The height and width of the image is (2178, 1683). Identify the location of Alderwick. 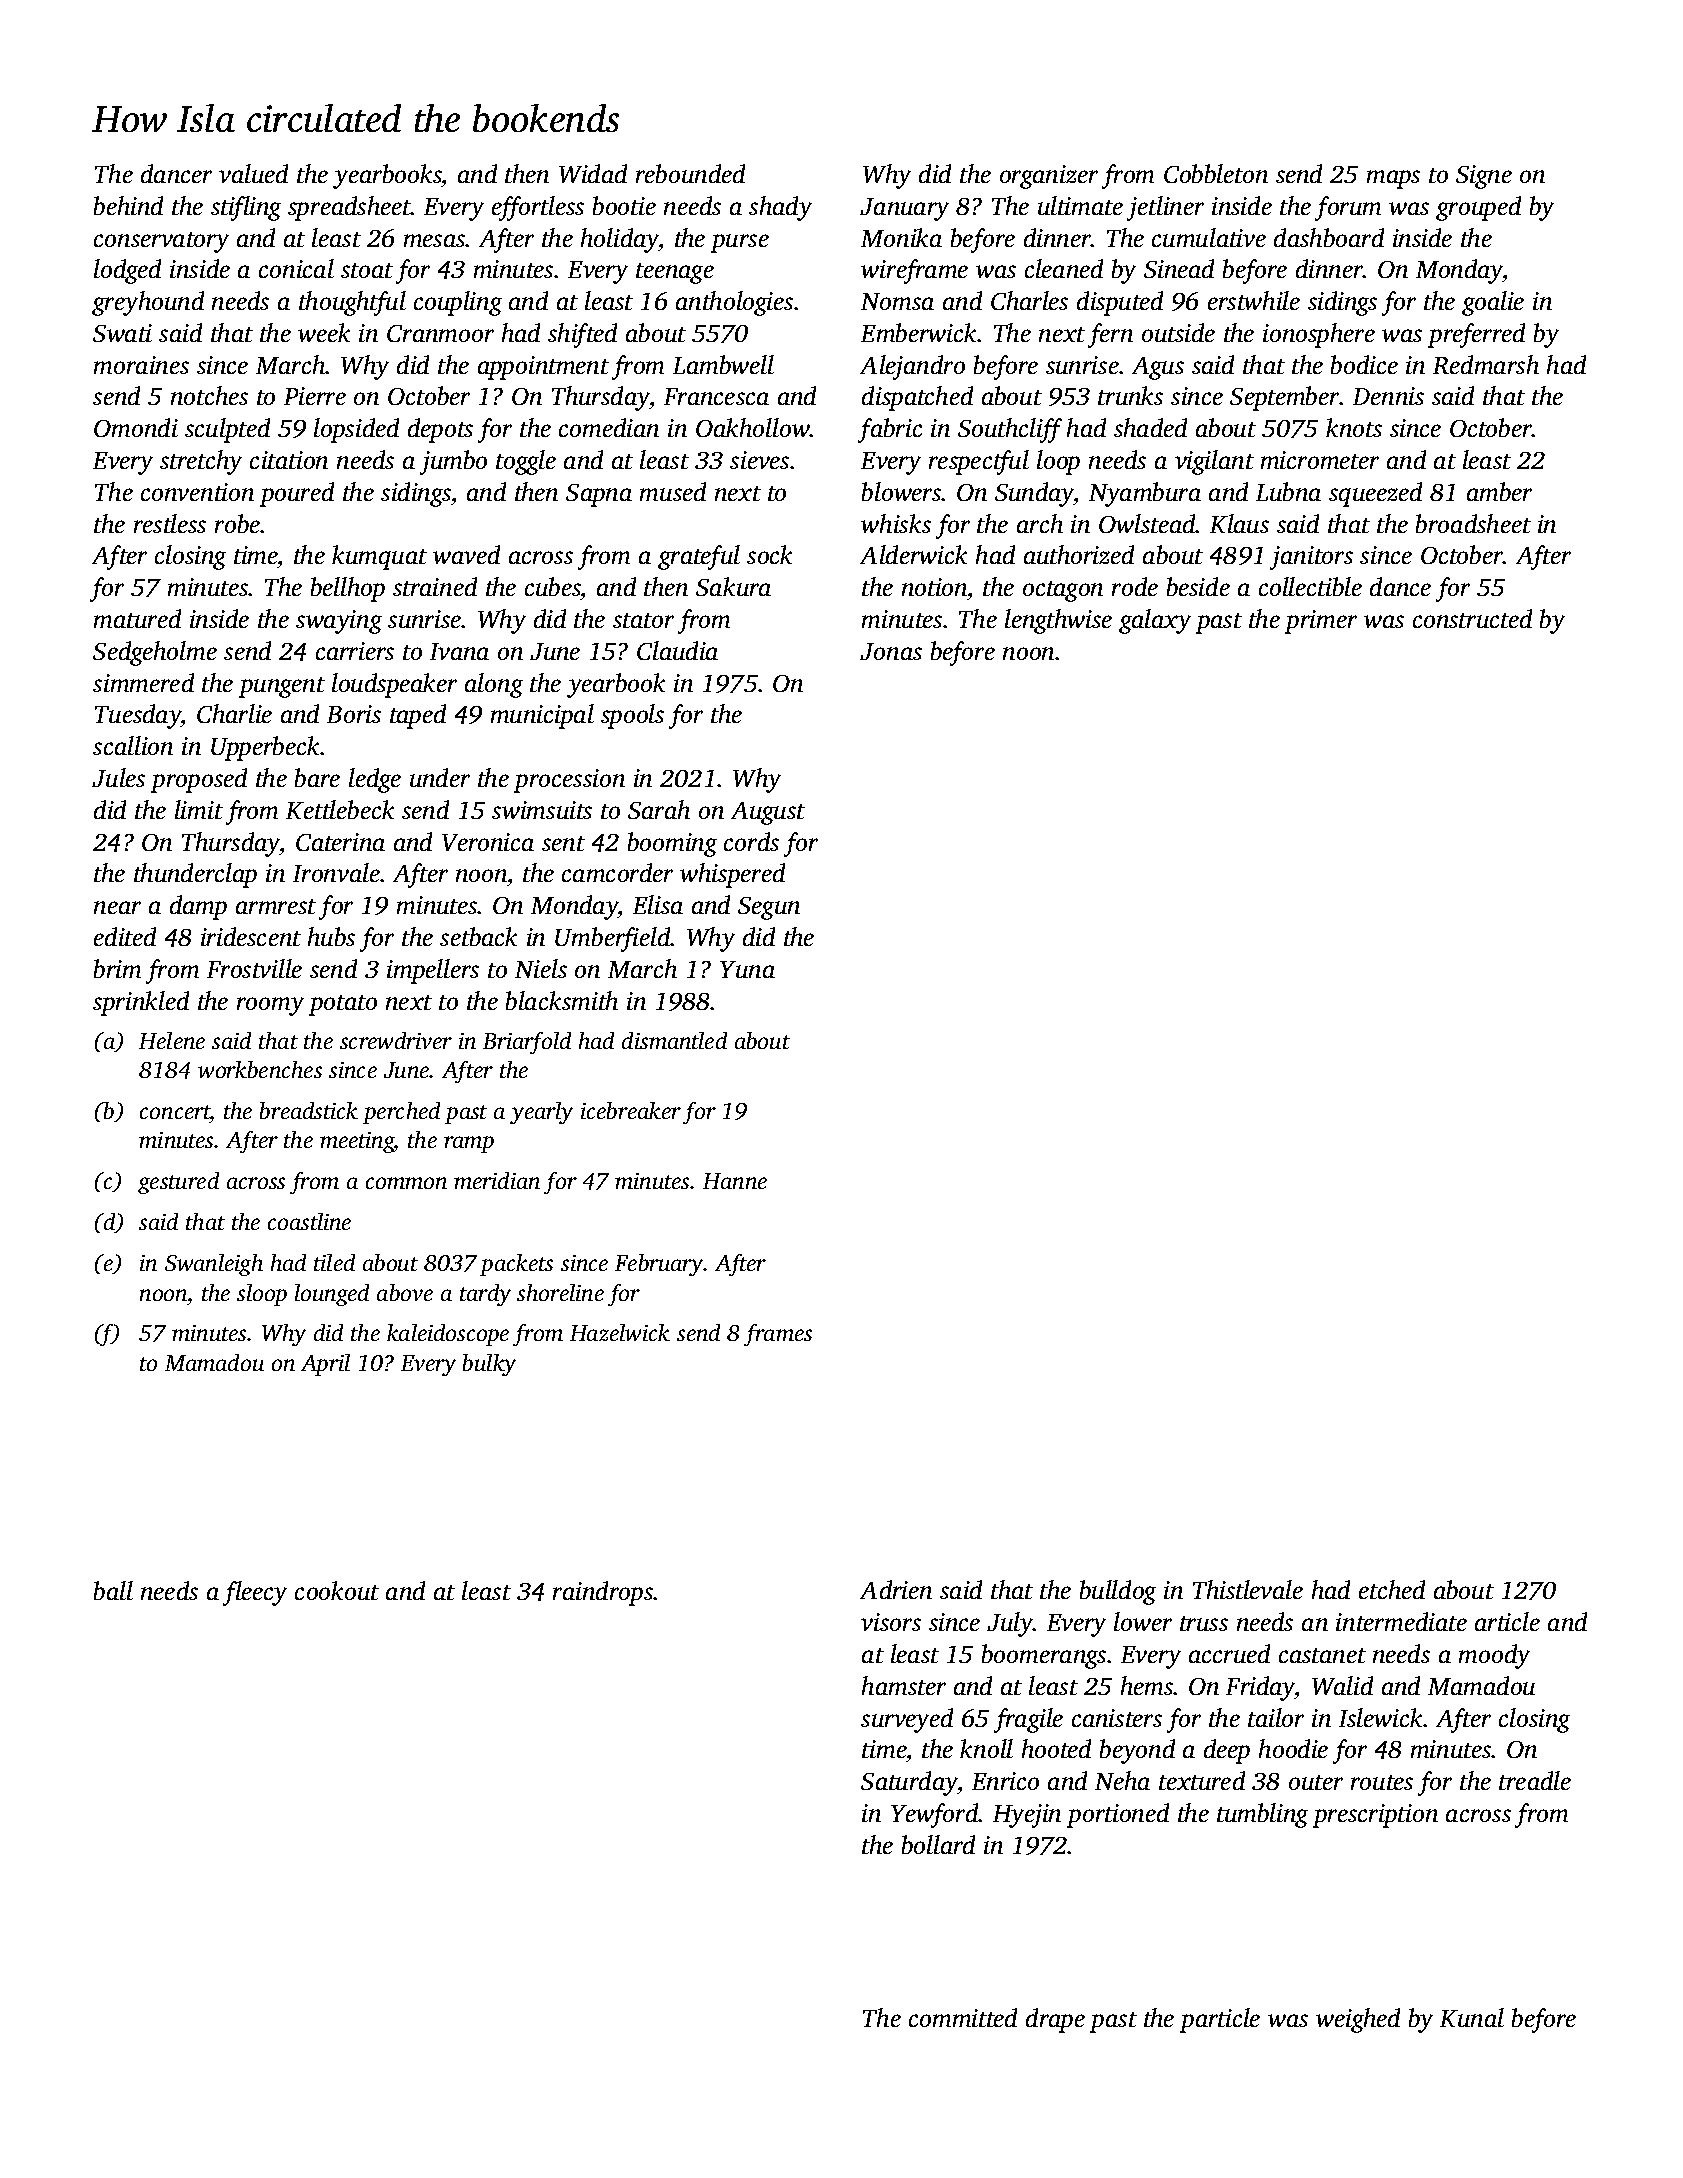
(913, 554).
